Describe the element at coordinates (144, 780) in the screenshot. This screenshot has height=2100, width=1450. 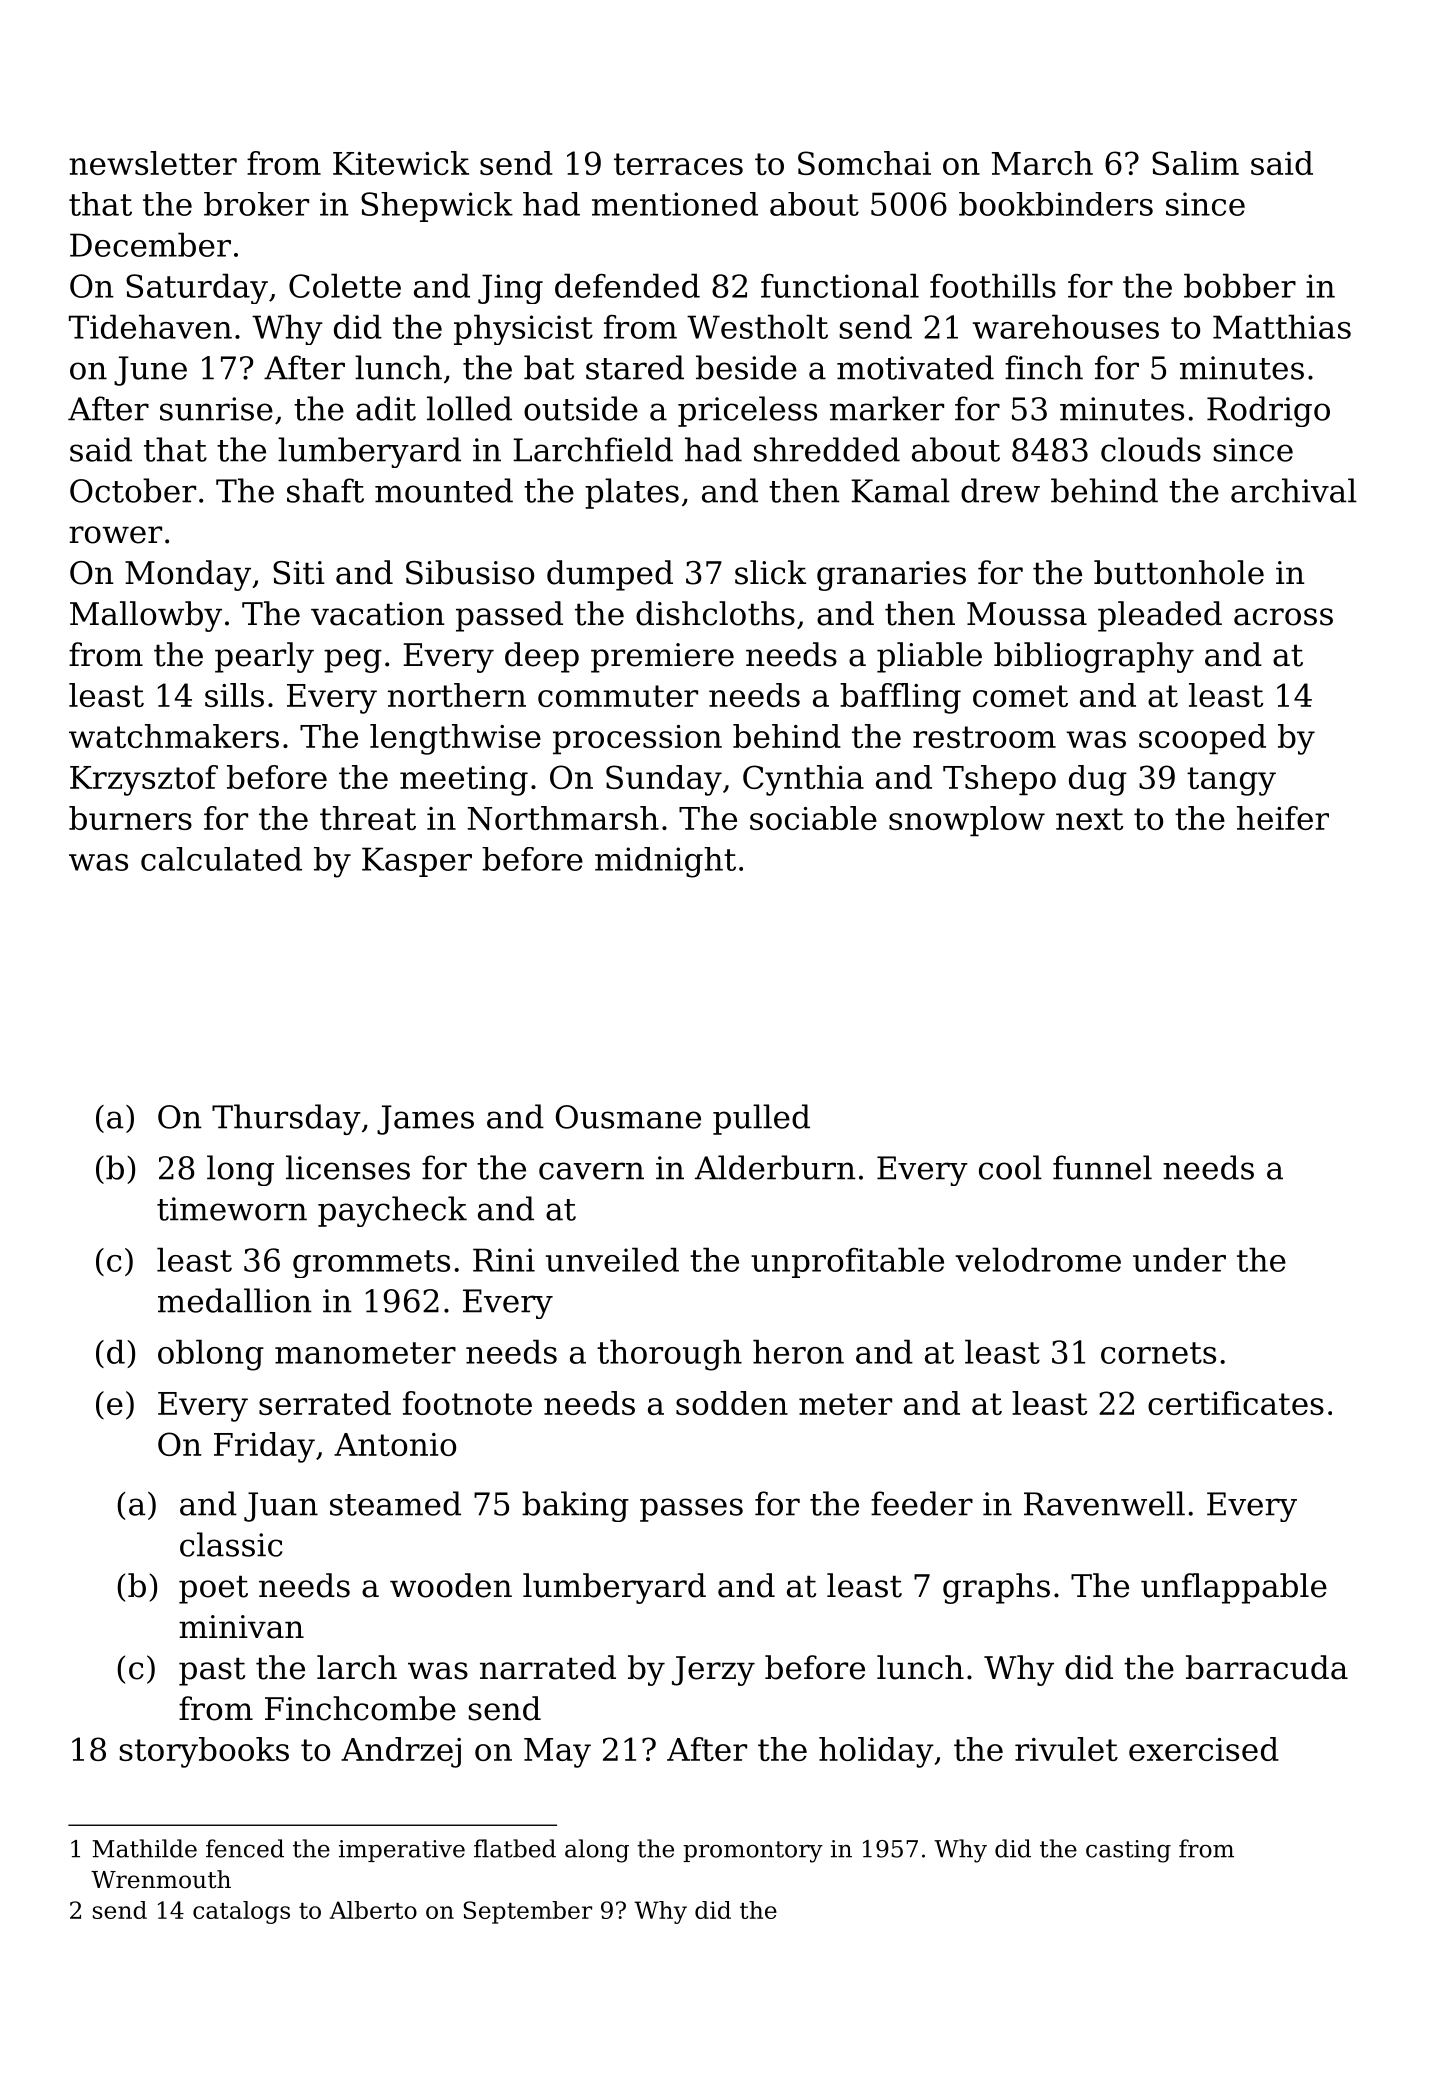
I see `Krzysztof` at that location.
